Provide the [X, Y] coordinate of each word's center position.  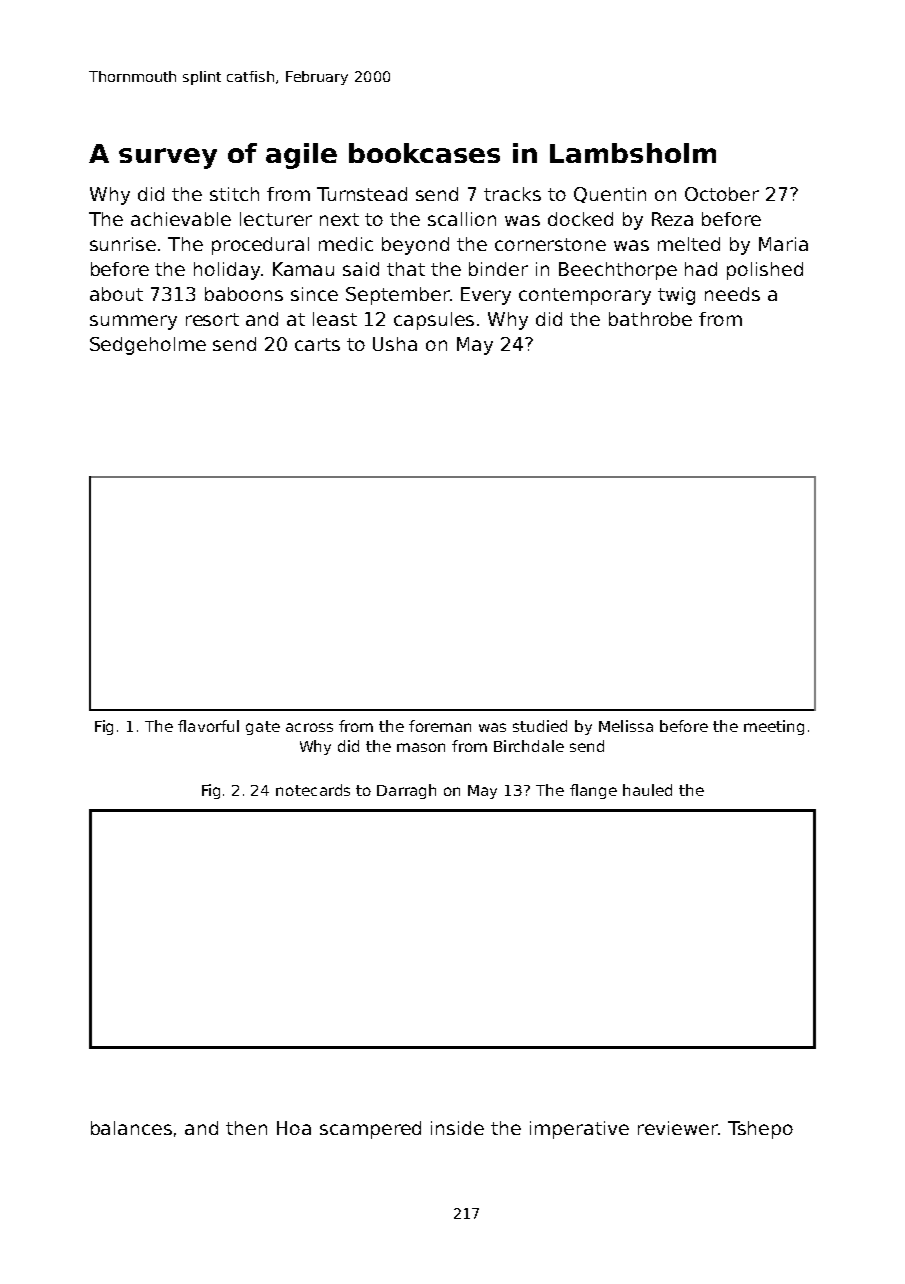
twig [676, 296]
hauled [647, 790]
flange [593, 791]
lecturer [276, 219]
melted [689, 244]
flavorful [208, 726]
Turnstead [362, 194]
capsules [434, 321]
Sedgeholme [148, 346]
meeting [774, 727]
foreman [440, 726]
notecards [313, 790]
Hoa [294, 1128]
